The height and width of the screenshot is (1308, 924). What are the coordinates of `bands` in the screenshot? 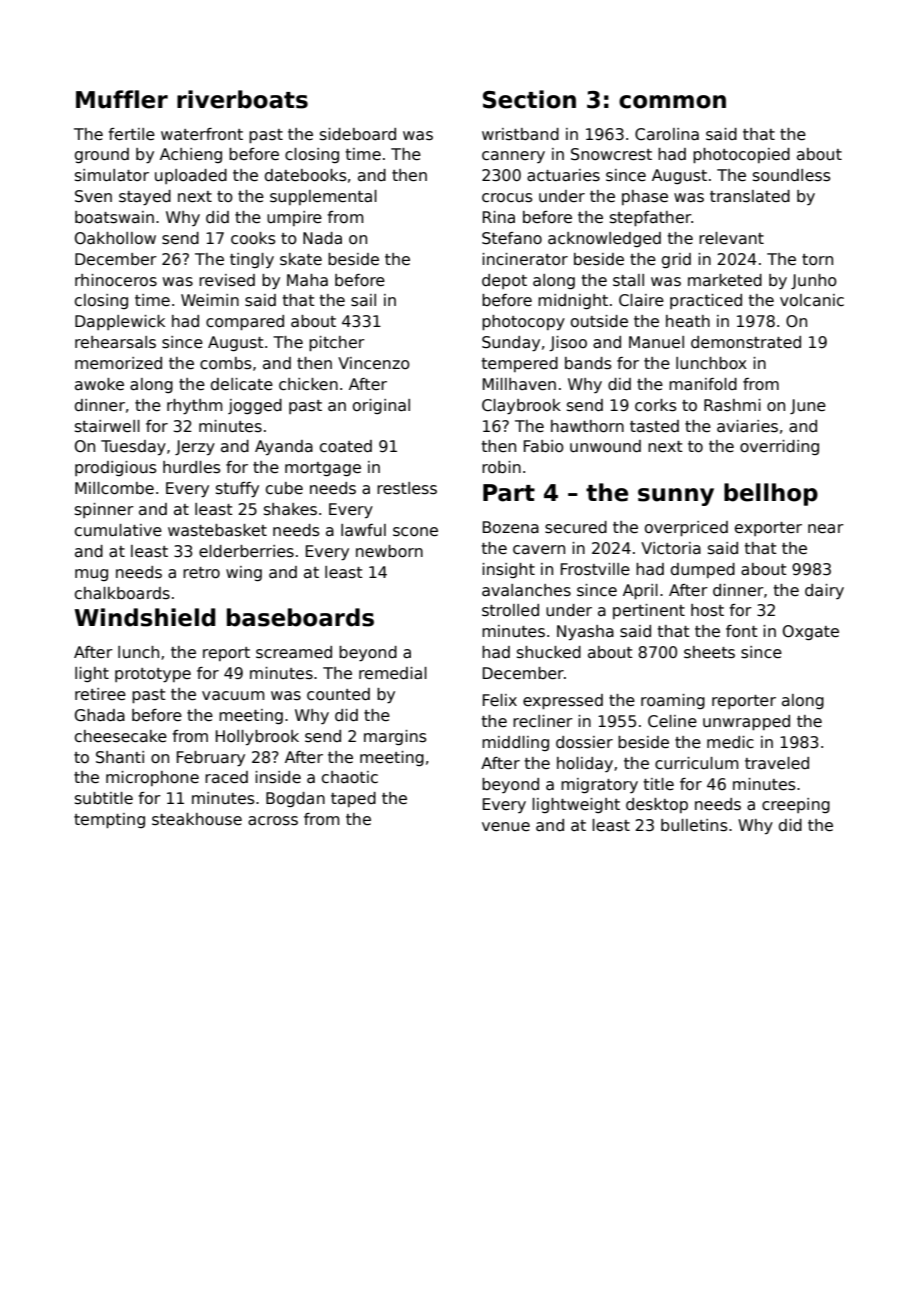 It's located at (588, 363).
